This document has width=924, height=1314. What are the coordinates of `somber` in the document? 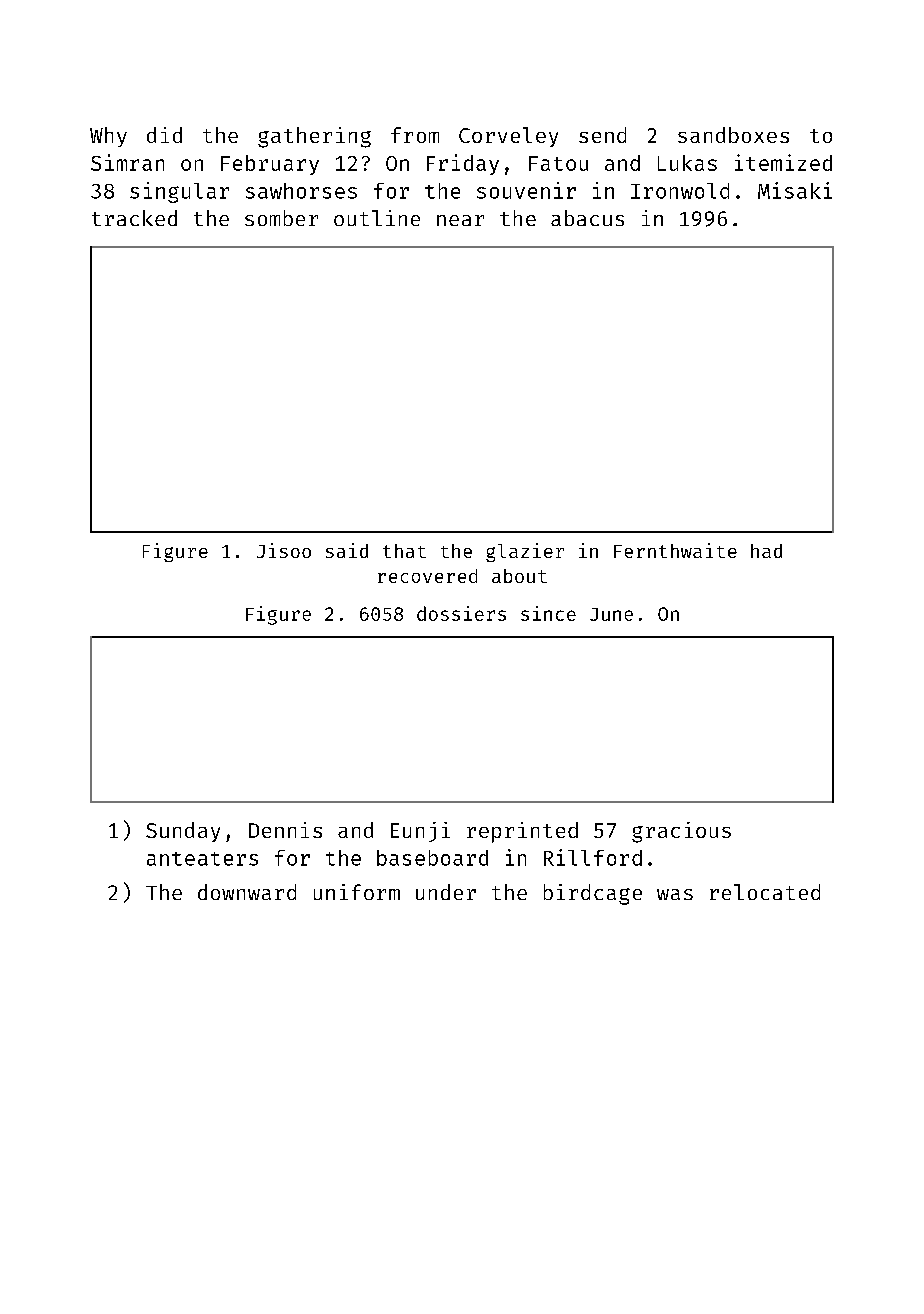 It's located at (281, 218).
